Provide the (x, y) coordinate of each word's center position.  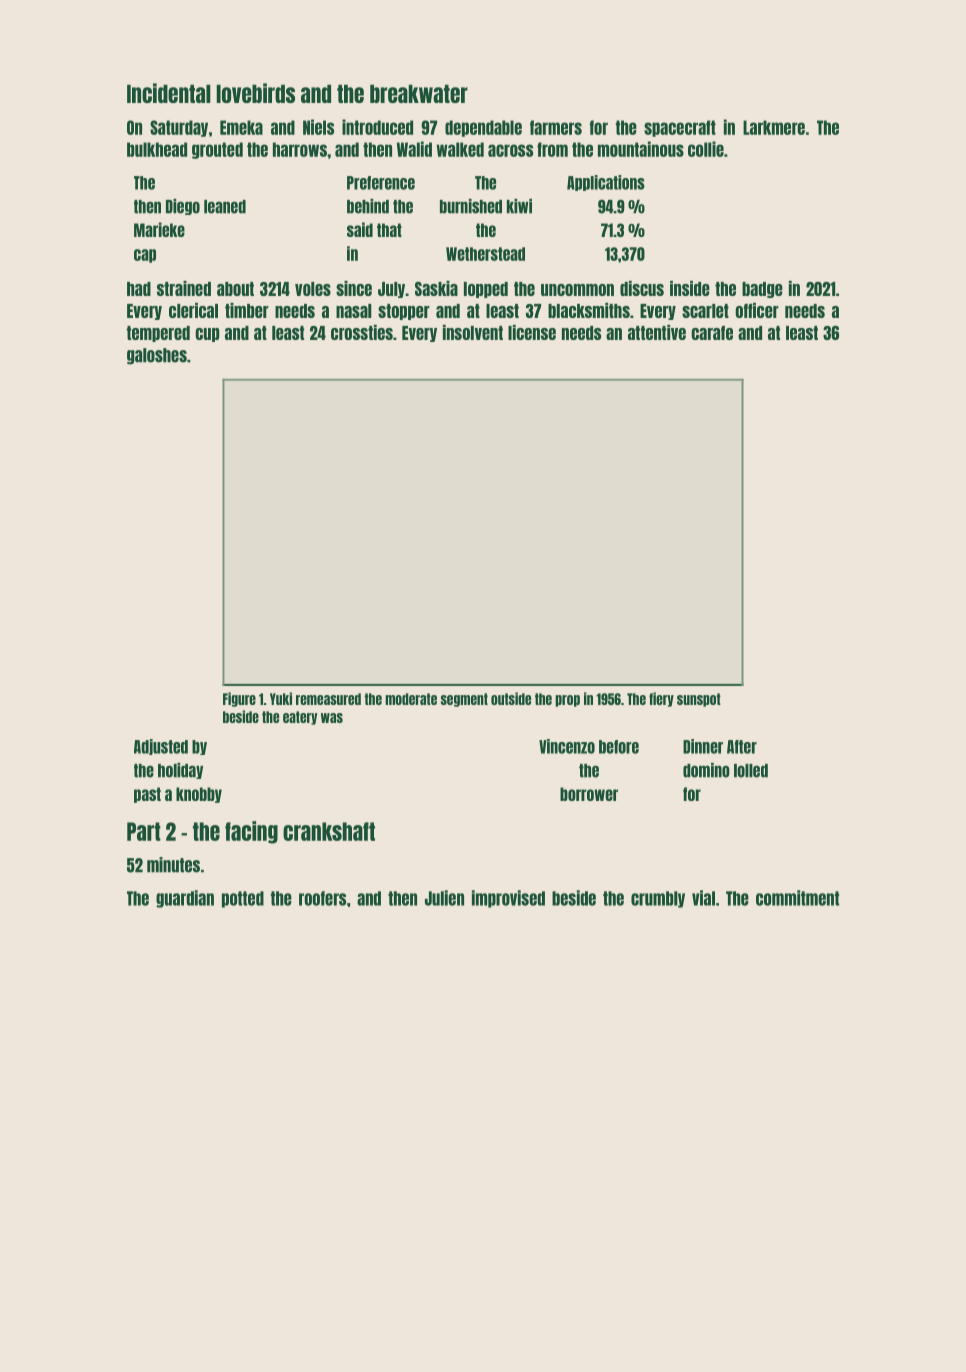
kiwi (519, 206)
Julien (444, 898)
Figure (239, 699)
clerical (193, 310)
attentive (657, 332)
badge (762, 290)
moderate (411, 699)
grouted (217, 150)
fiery (661, 699)
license (532, 332)
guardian (185, 899)
